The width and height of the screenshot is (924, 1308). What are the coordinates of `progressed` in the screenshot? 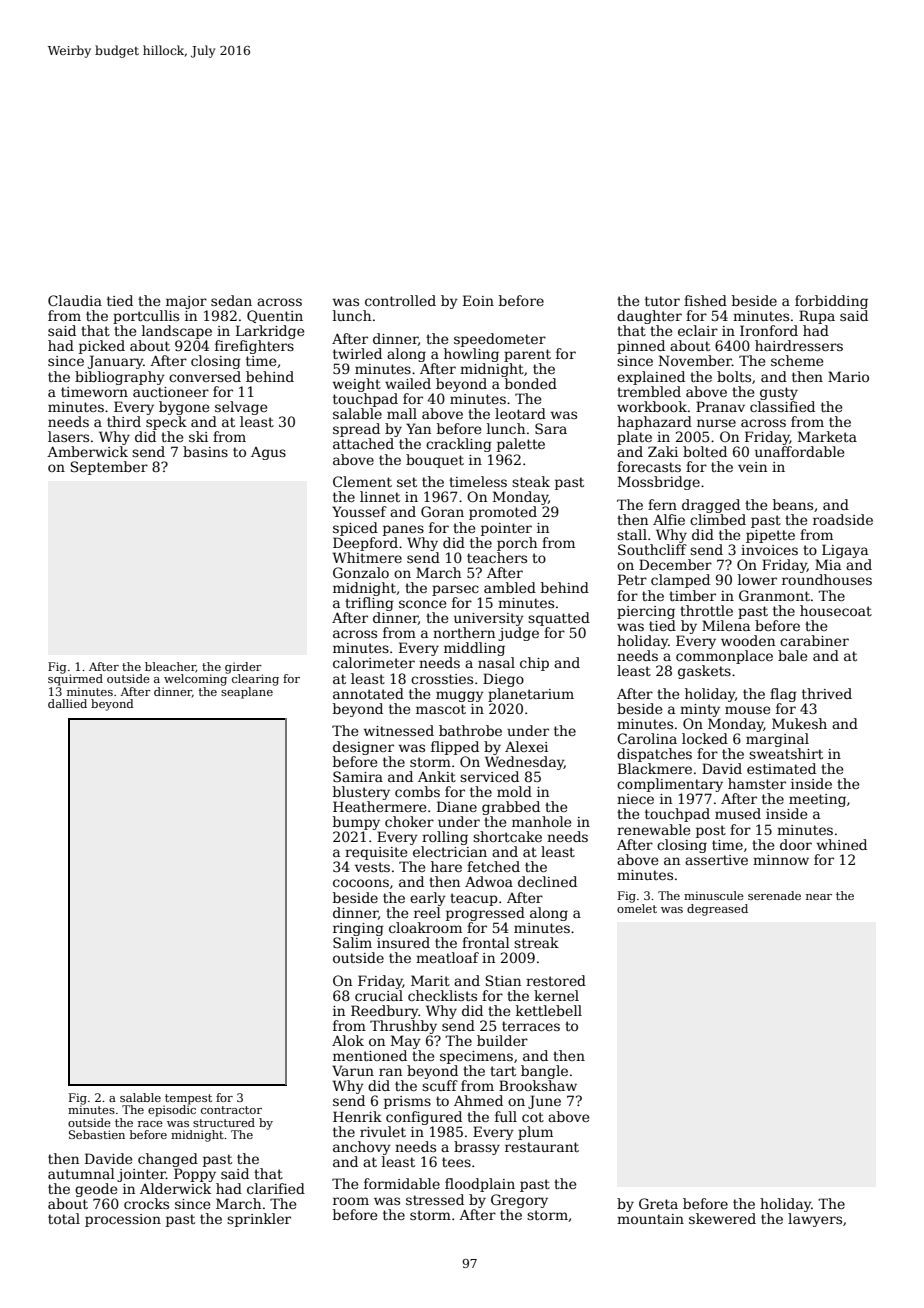 It's located at (485, 914).
